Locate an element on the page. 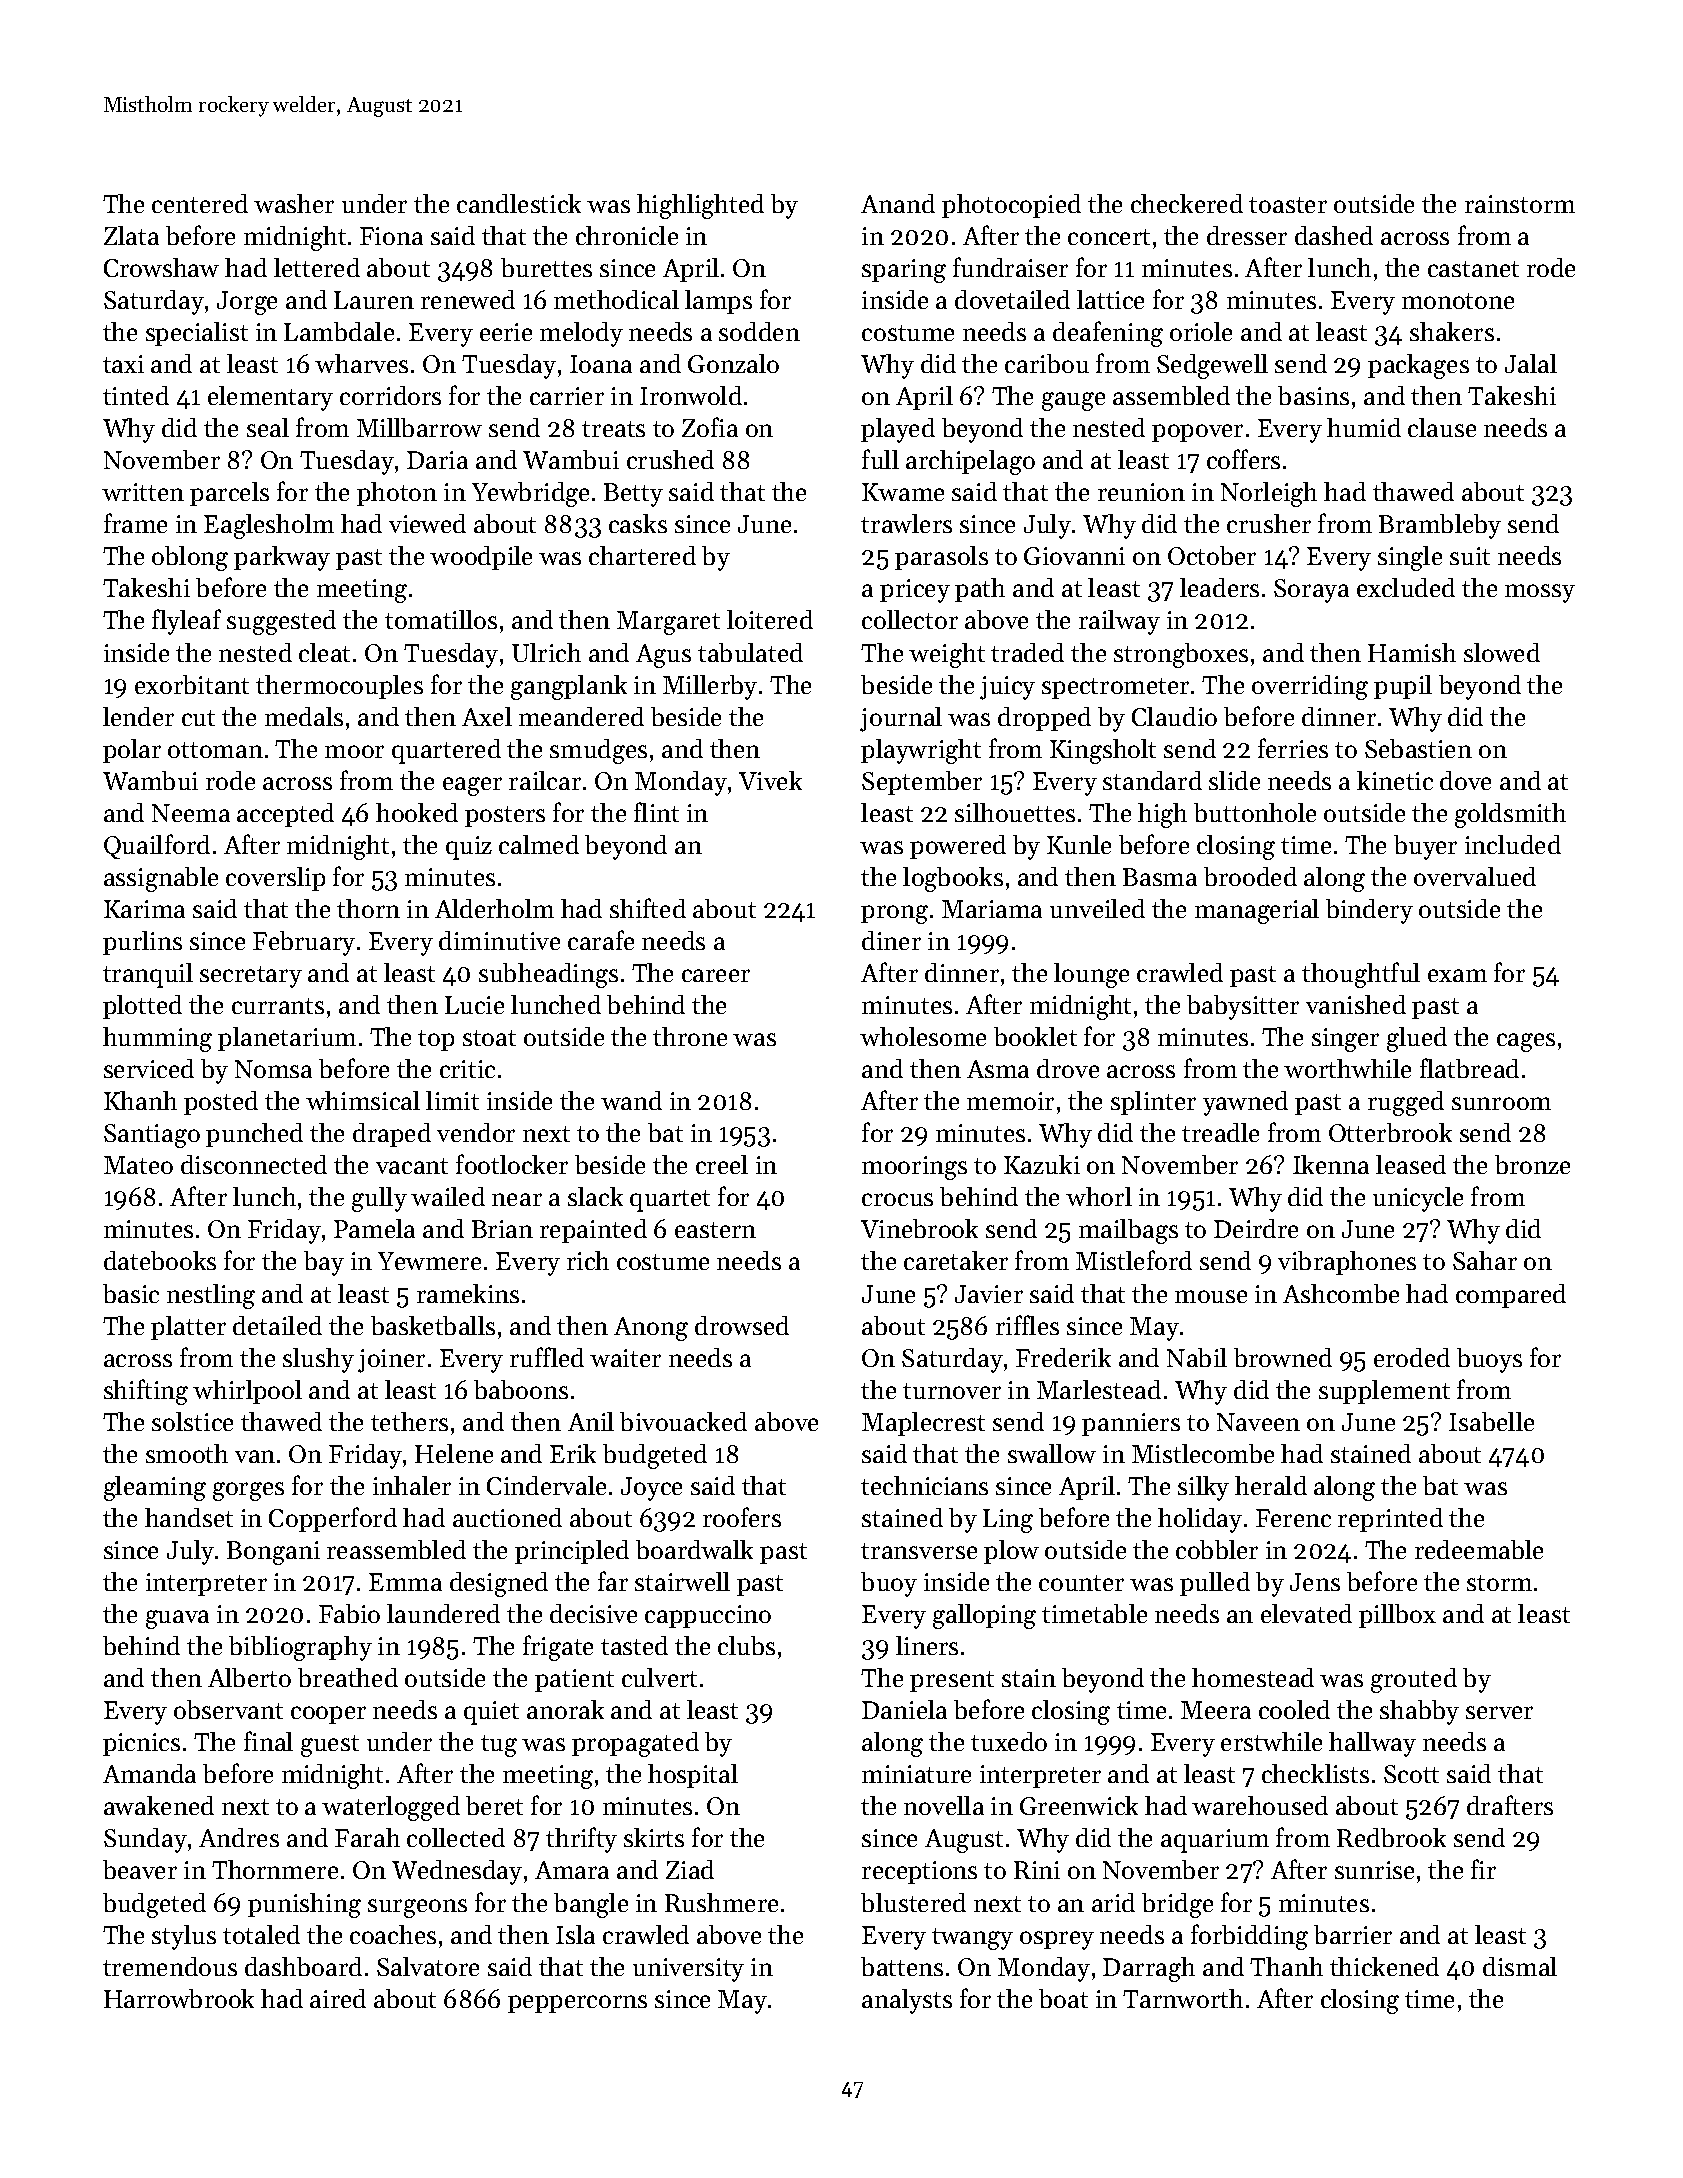 The height and width of the document is (2178, 1683). dismal is located at coordinates (1520, 1966).
